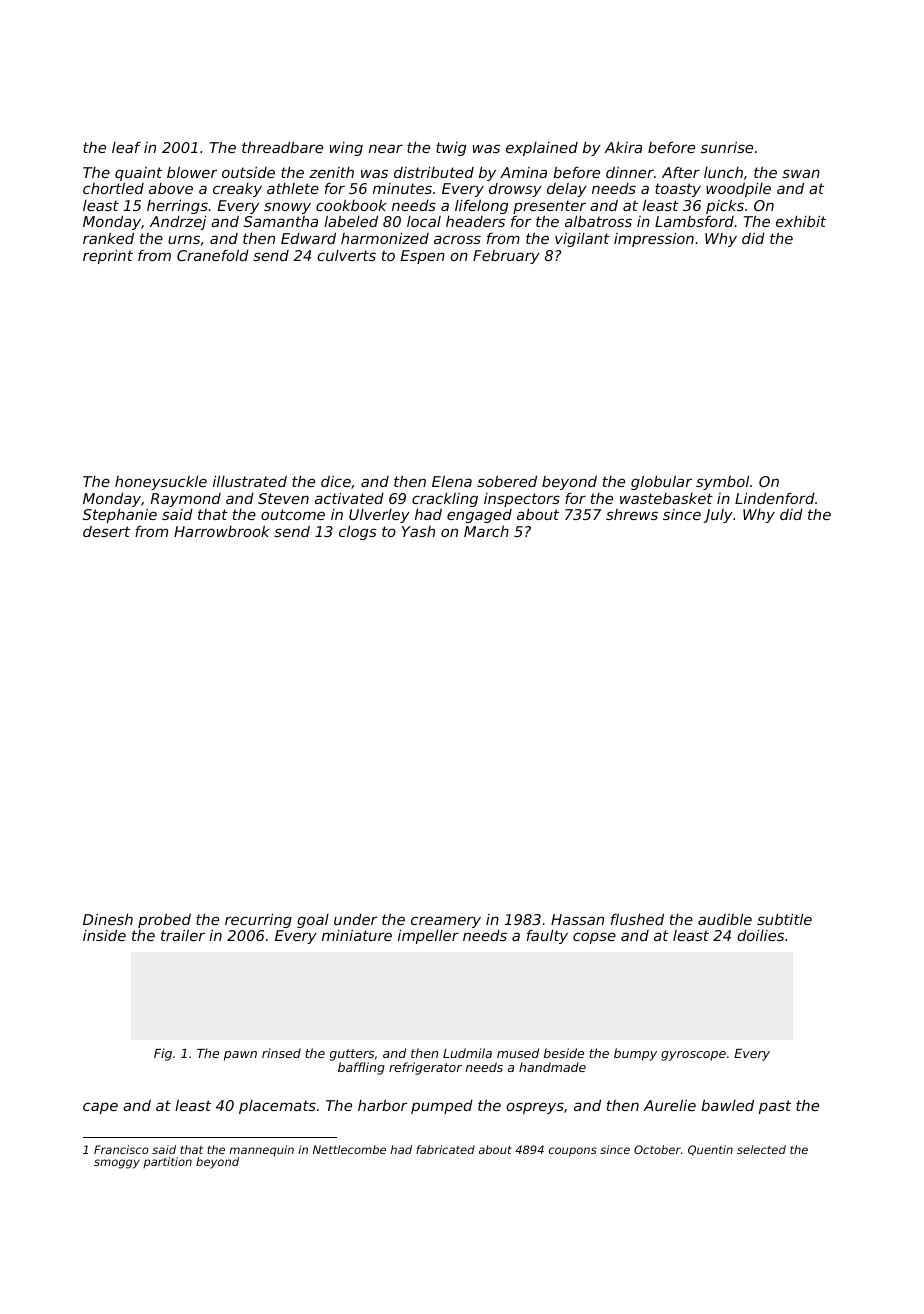 This screenshot has width=924, height=1314. What do you see at coordinates (542, 149) in the screenshot?
I see `explained` at bounding box center [542, 149].
